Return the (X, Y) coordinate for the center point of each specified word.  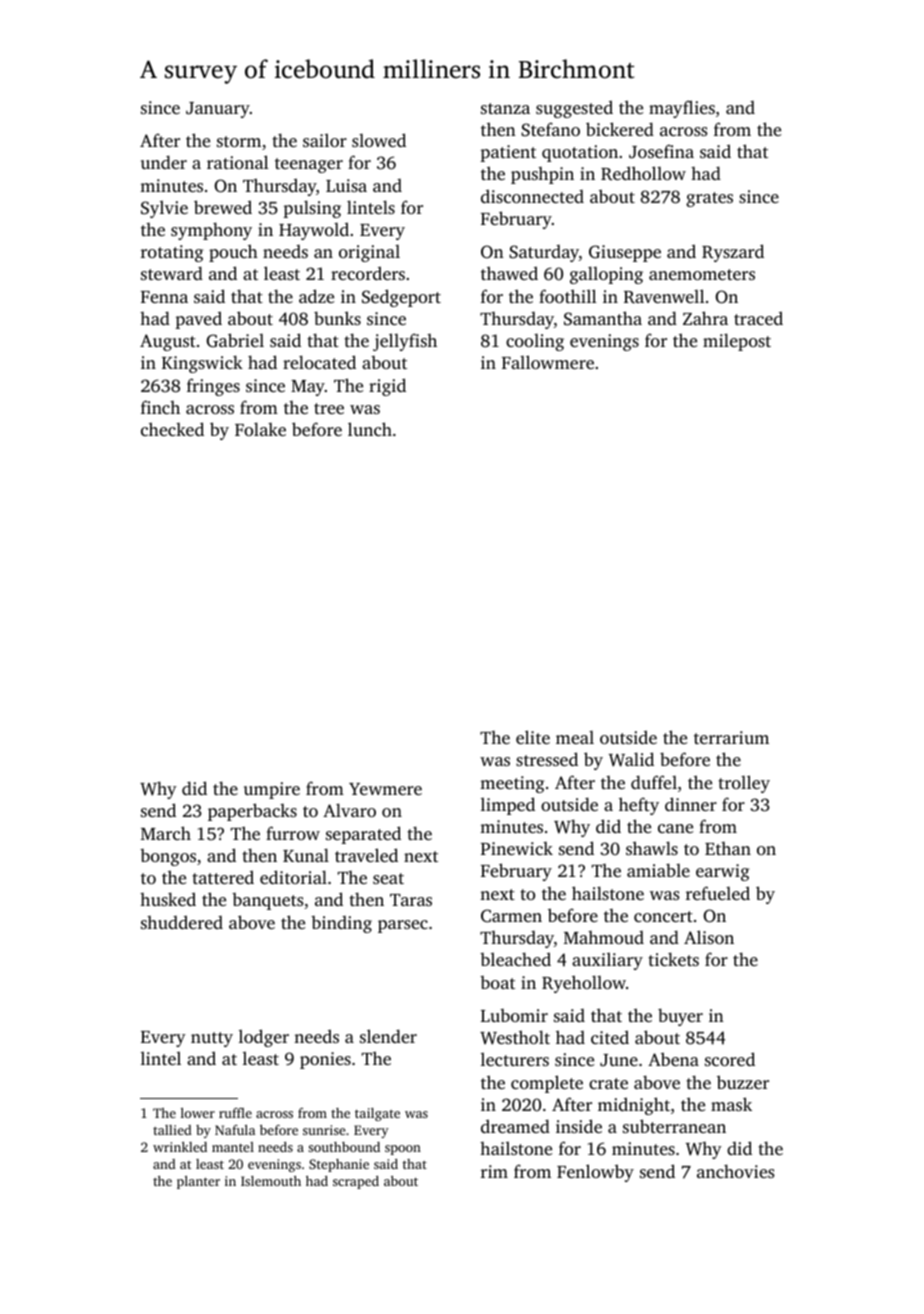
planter (198, 1182)
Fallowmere (548, 362)
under (164, 162)
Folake (260, 429)
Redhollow (643, 173)
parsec (403, 926)
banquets (268, 901)
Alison (709, 937)
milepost (737, 342)
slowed (379, 140)
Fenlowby (595, 1173)
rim (494, 1171)
